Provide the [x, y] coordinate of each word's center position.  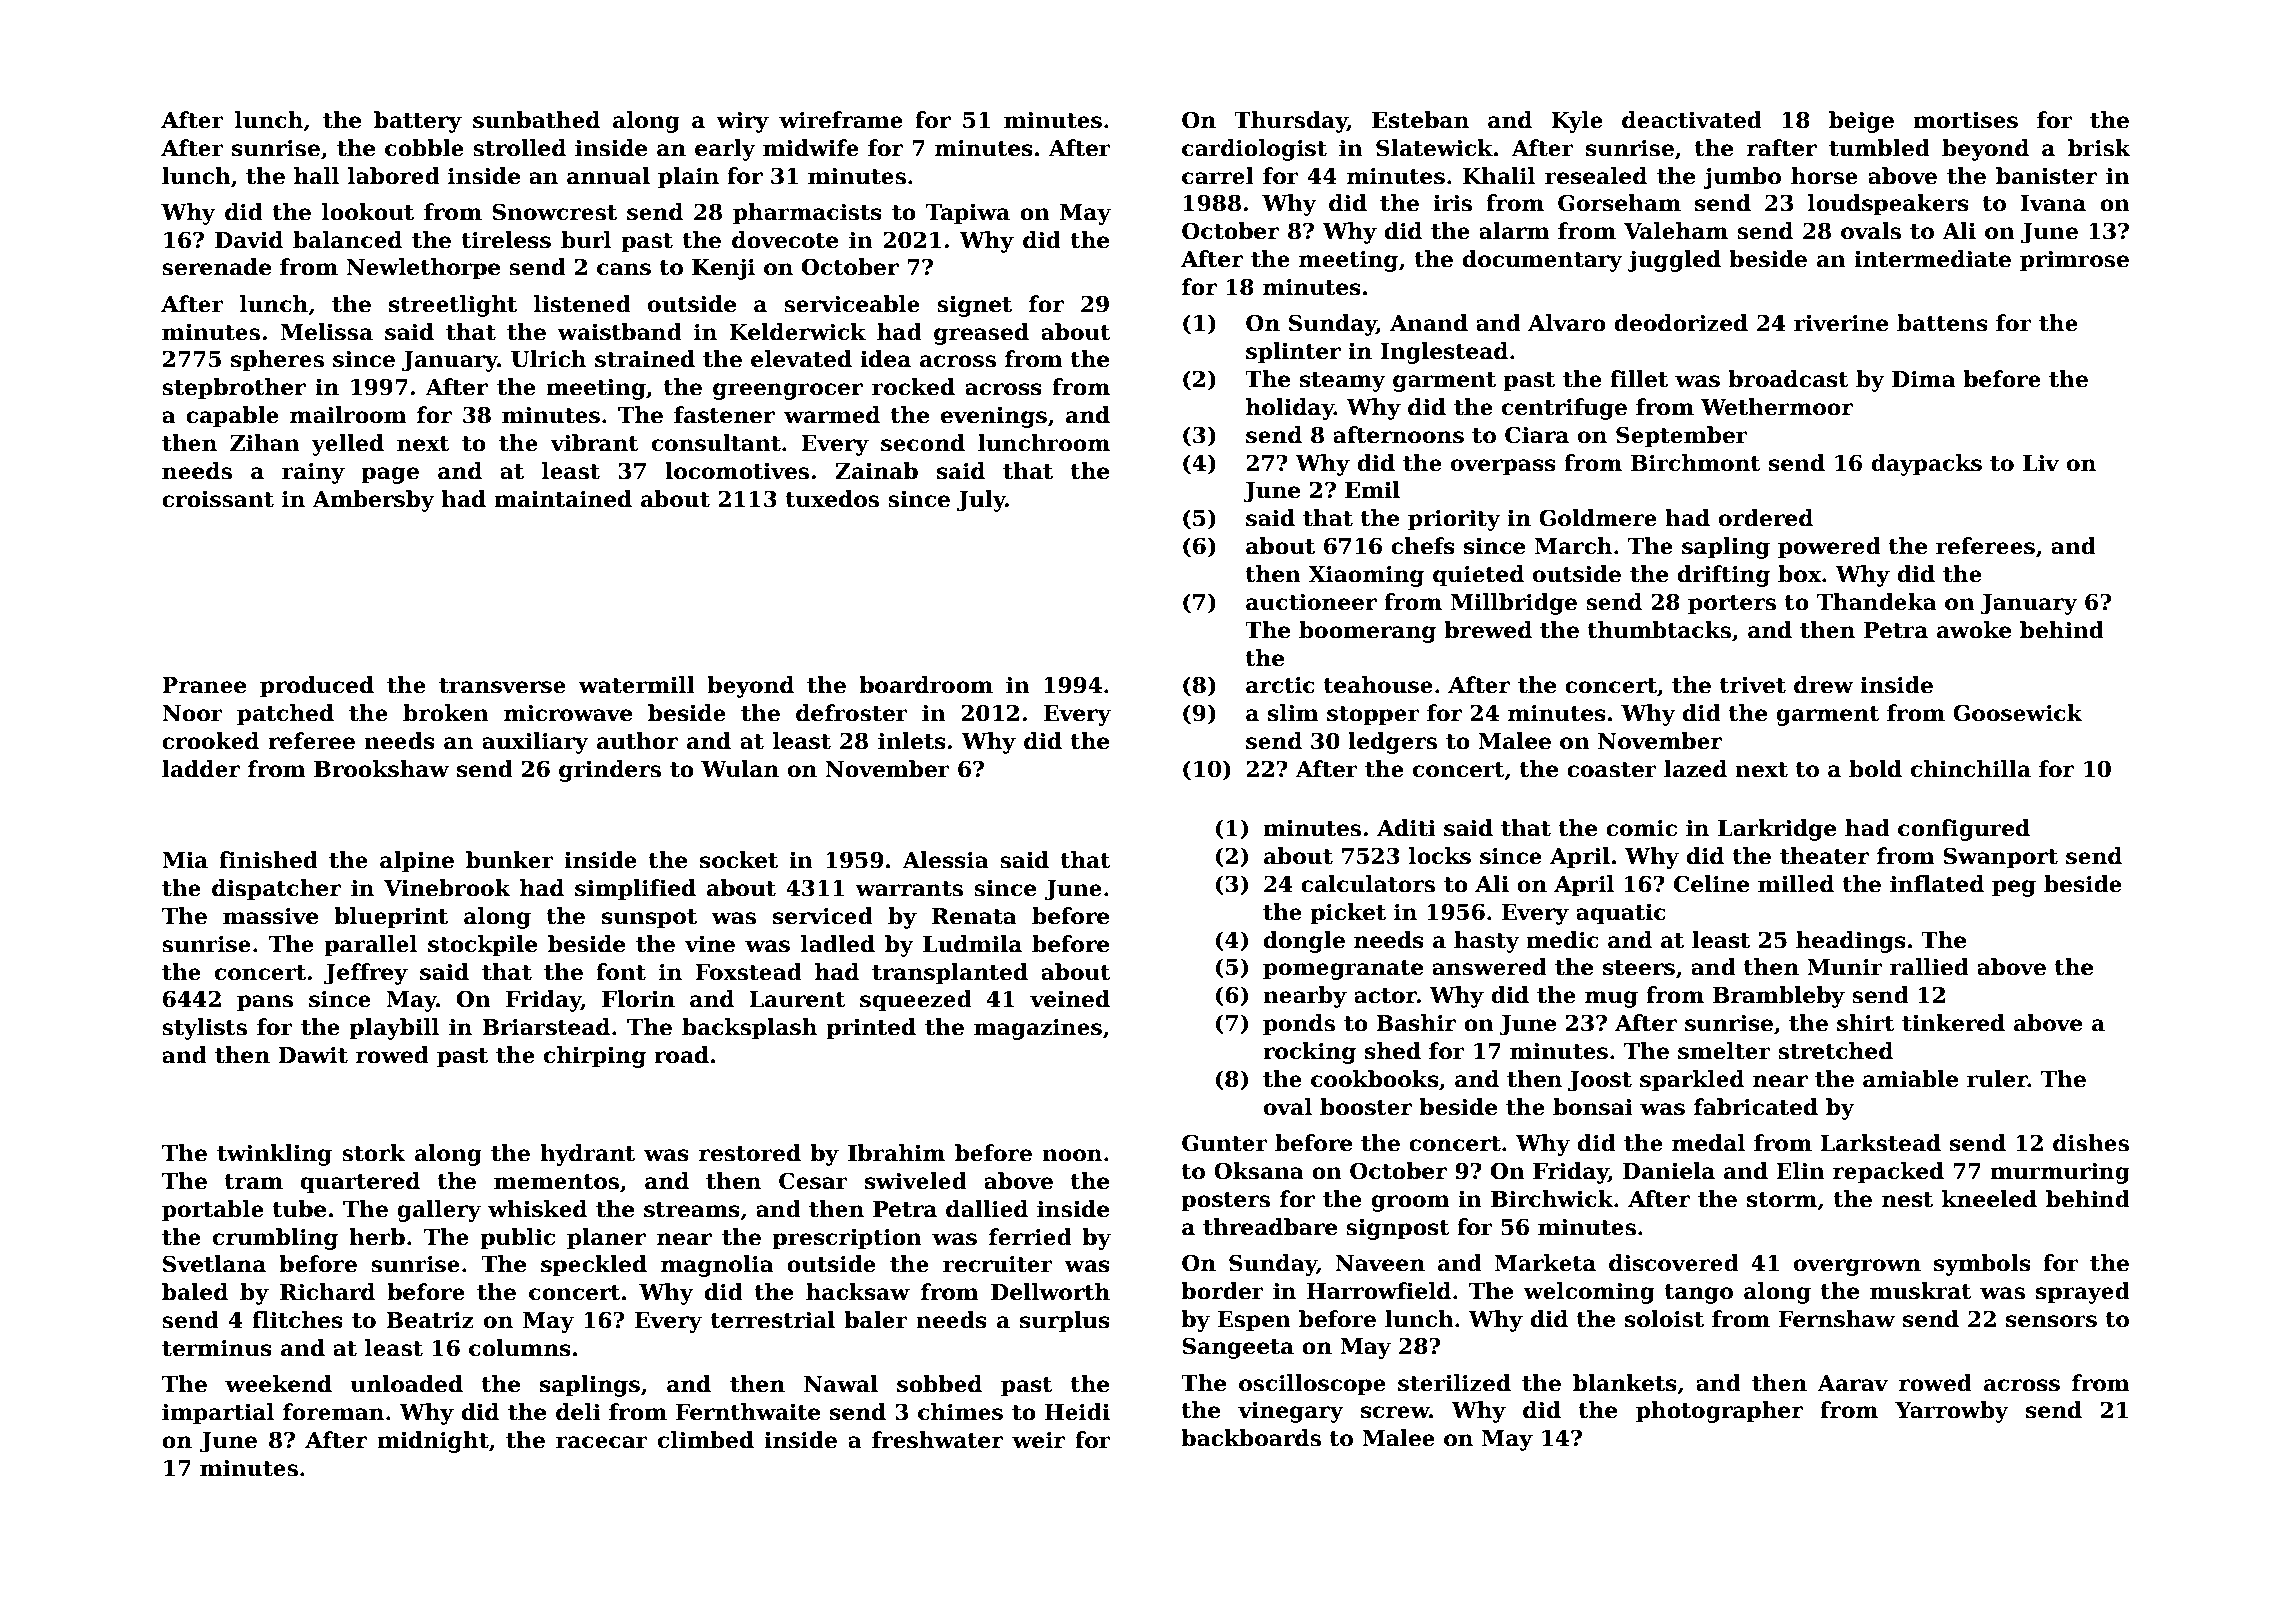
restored [750, 1153]
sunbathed [536, 120]
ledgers [1392, 743]
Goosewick [2017, 713]
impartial [218, 1414]
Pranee [204, 685]
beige [1861, 122]
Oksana [1259, 1171]
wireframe [841, 120]
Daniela [1669, 1171]
